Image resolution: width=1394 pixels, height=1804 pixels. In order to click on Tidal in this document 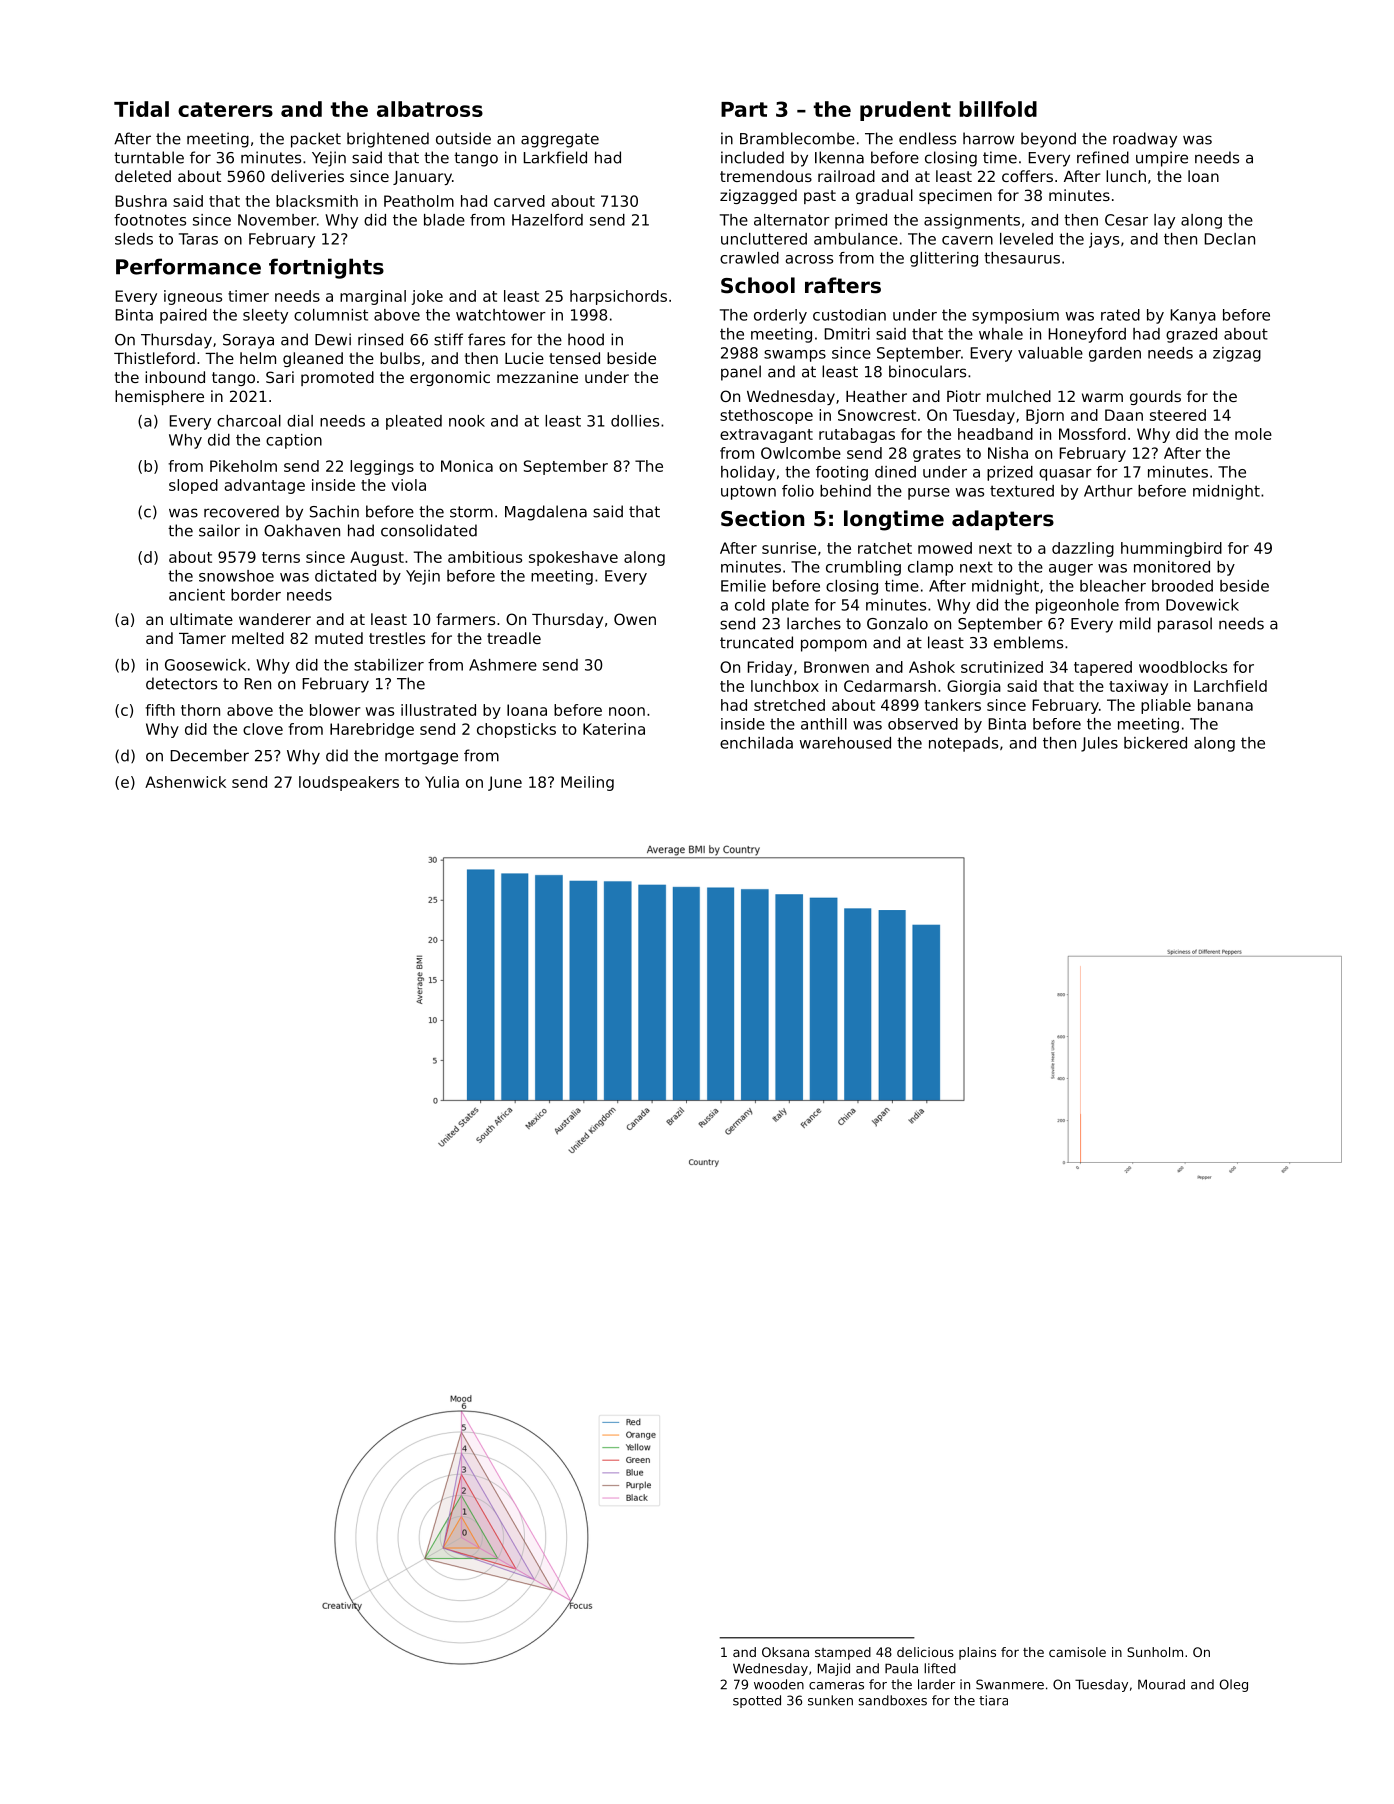, I will do `click(141, 109)`.
